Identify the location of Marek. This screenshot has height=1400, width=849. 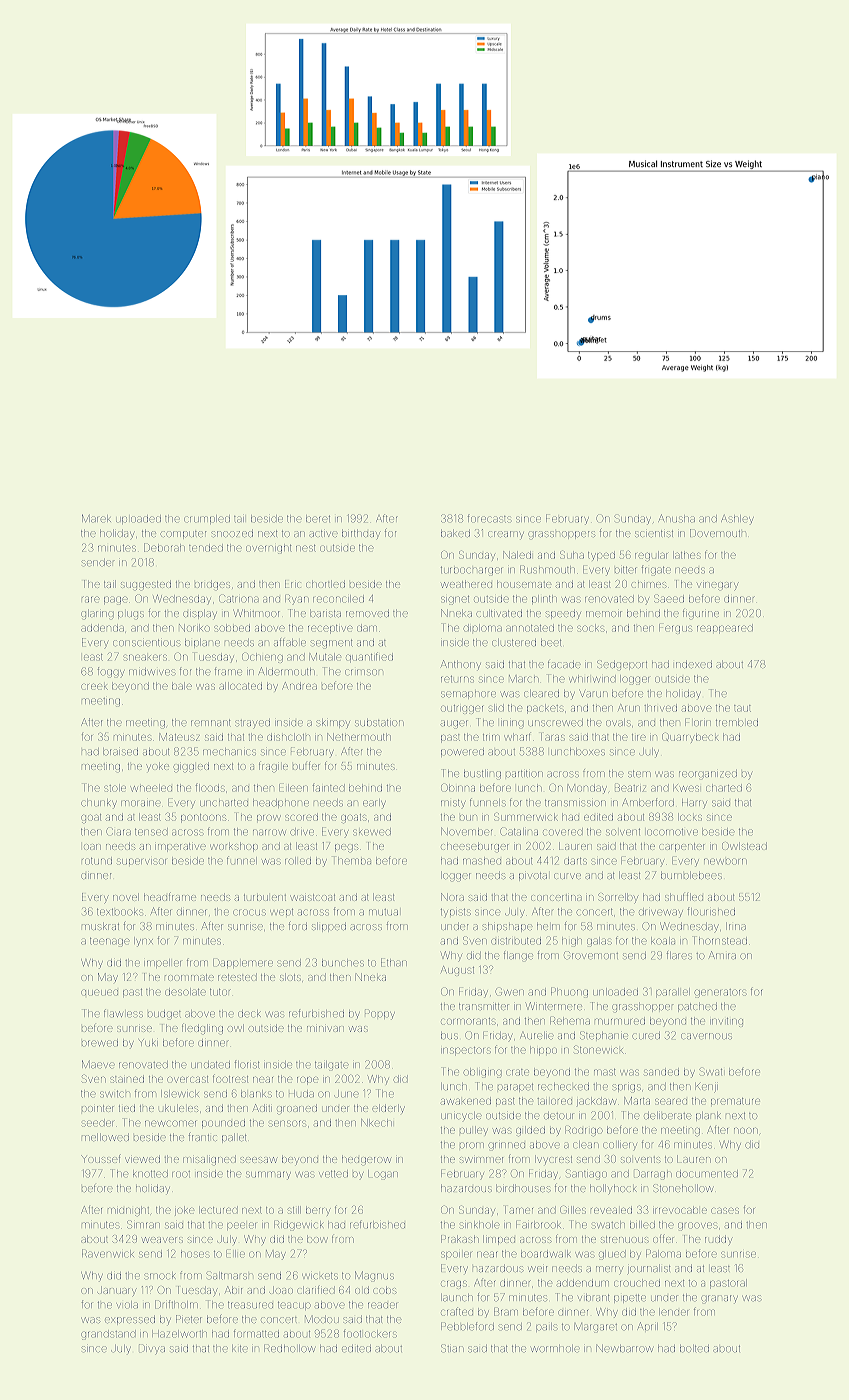
(96, 518).
